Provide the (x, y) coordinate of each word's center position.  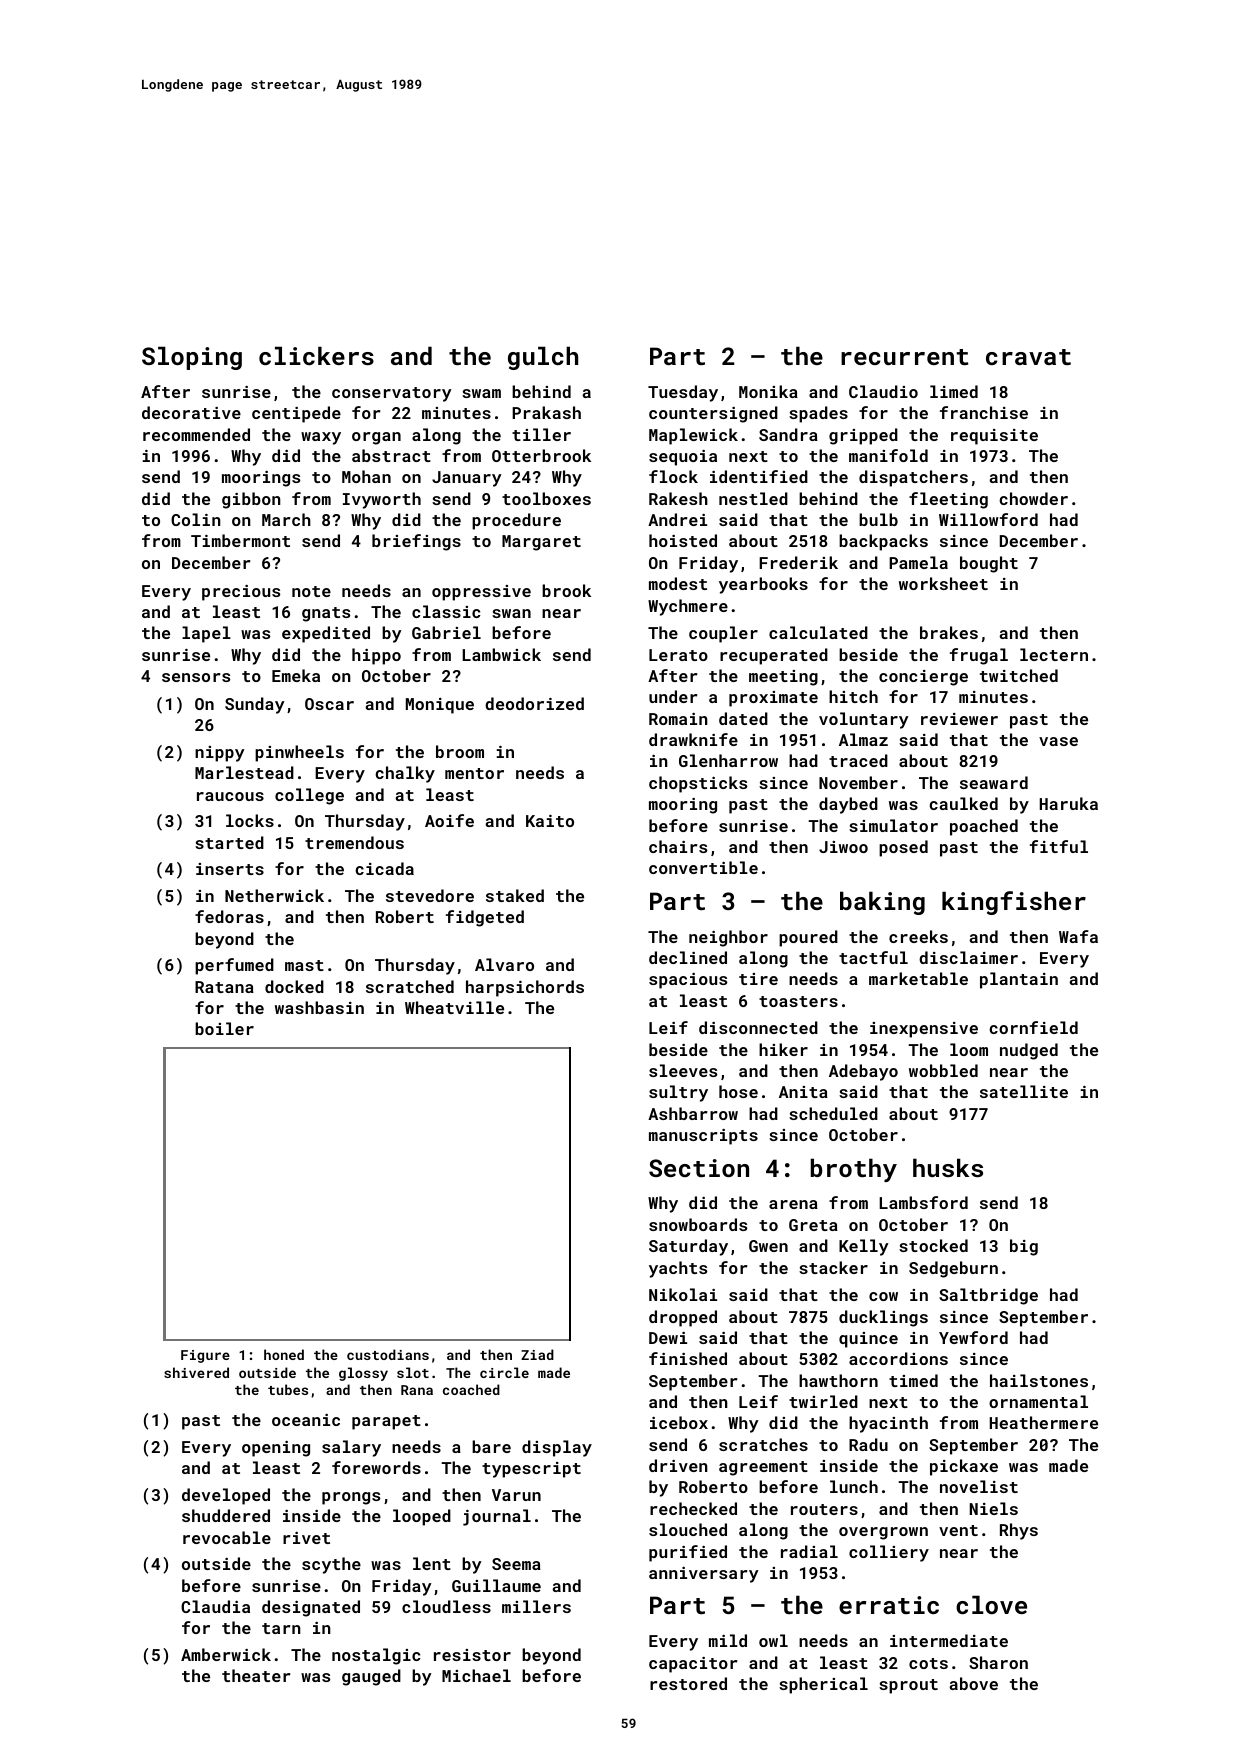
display (557, 1448)
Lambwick (501, 654)
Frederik (798, 562)
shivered (196, 1372)
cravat (1028, 357)
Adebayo (863, 1072)
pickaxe (964, 1467)
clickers (316, 355)
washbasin (319, 1007)
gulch (543, 358)
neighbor (728, 938)
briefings (416, 542)
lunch (854, 1486)
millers (536, 1606)
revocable (227, 1537)
